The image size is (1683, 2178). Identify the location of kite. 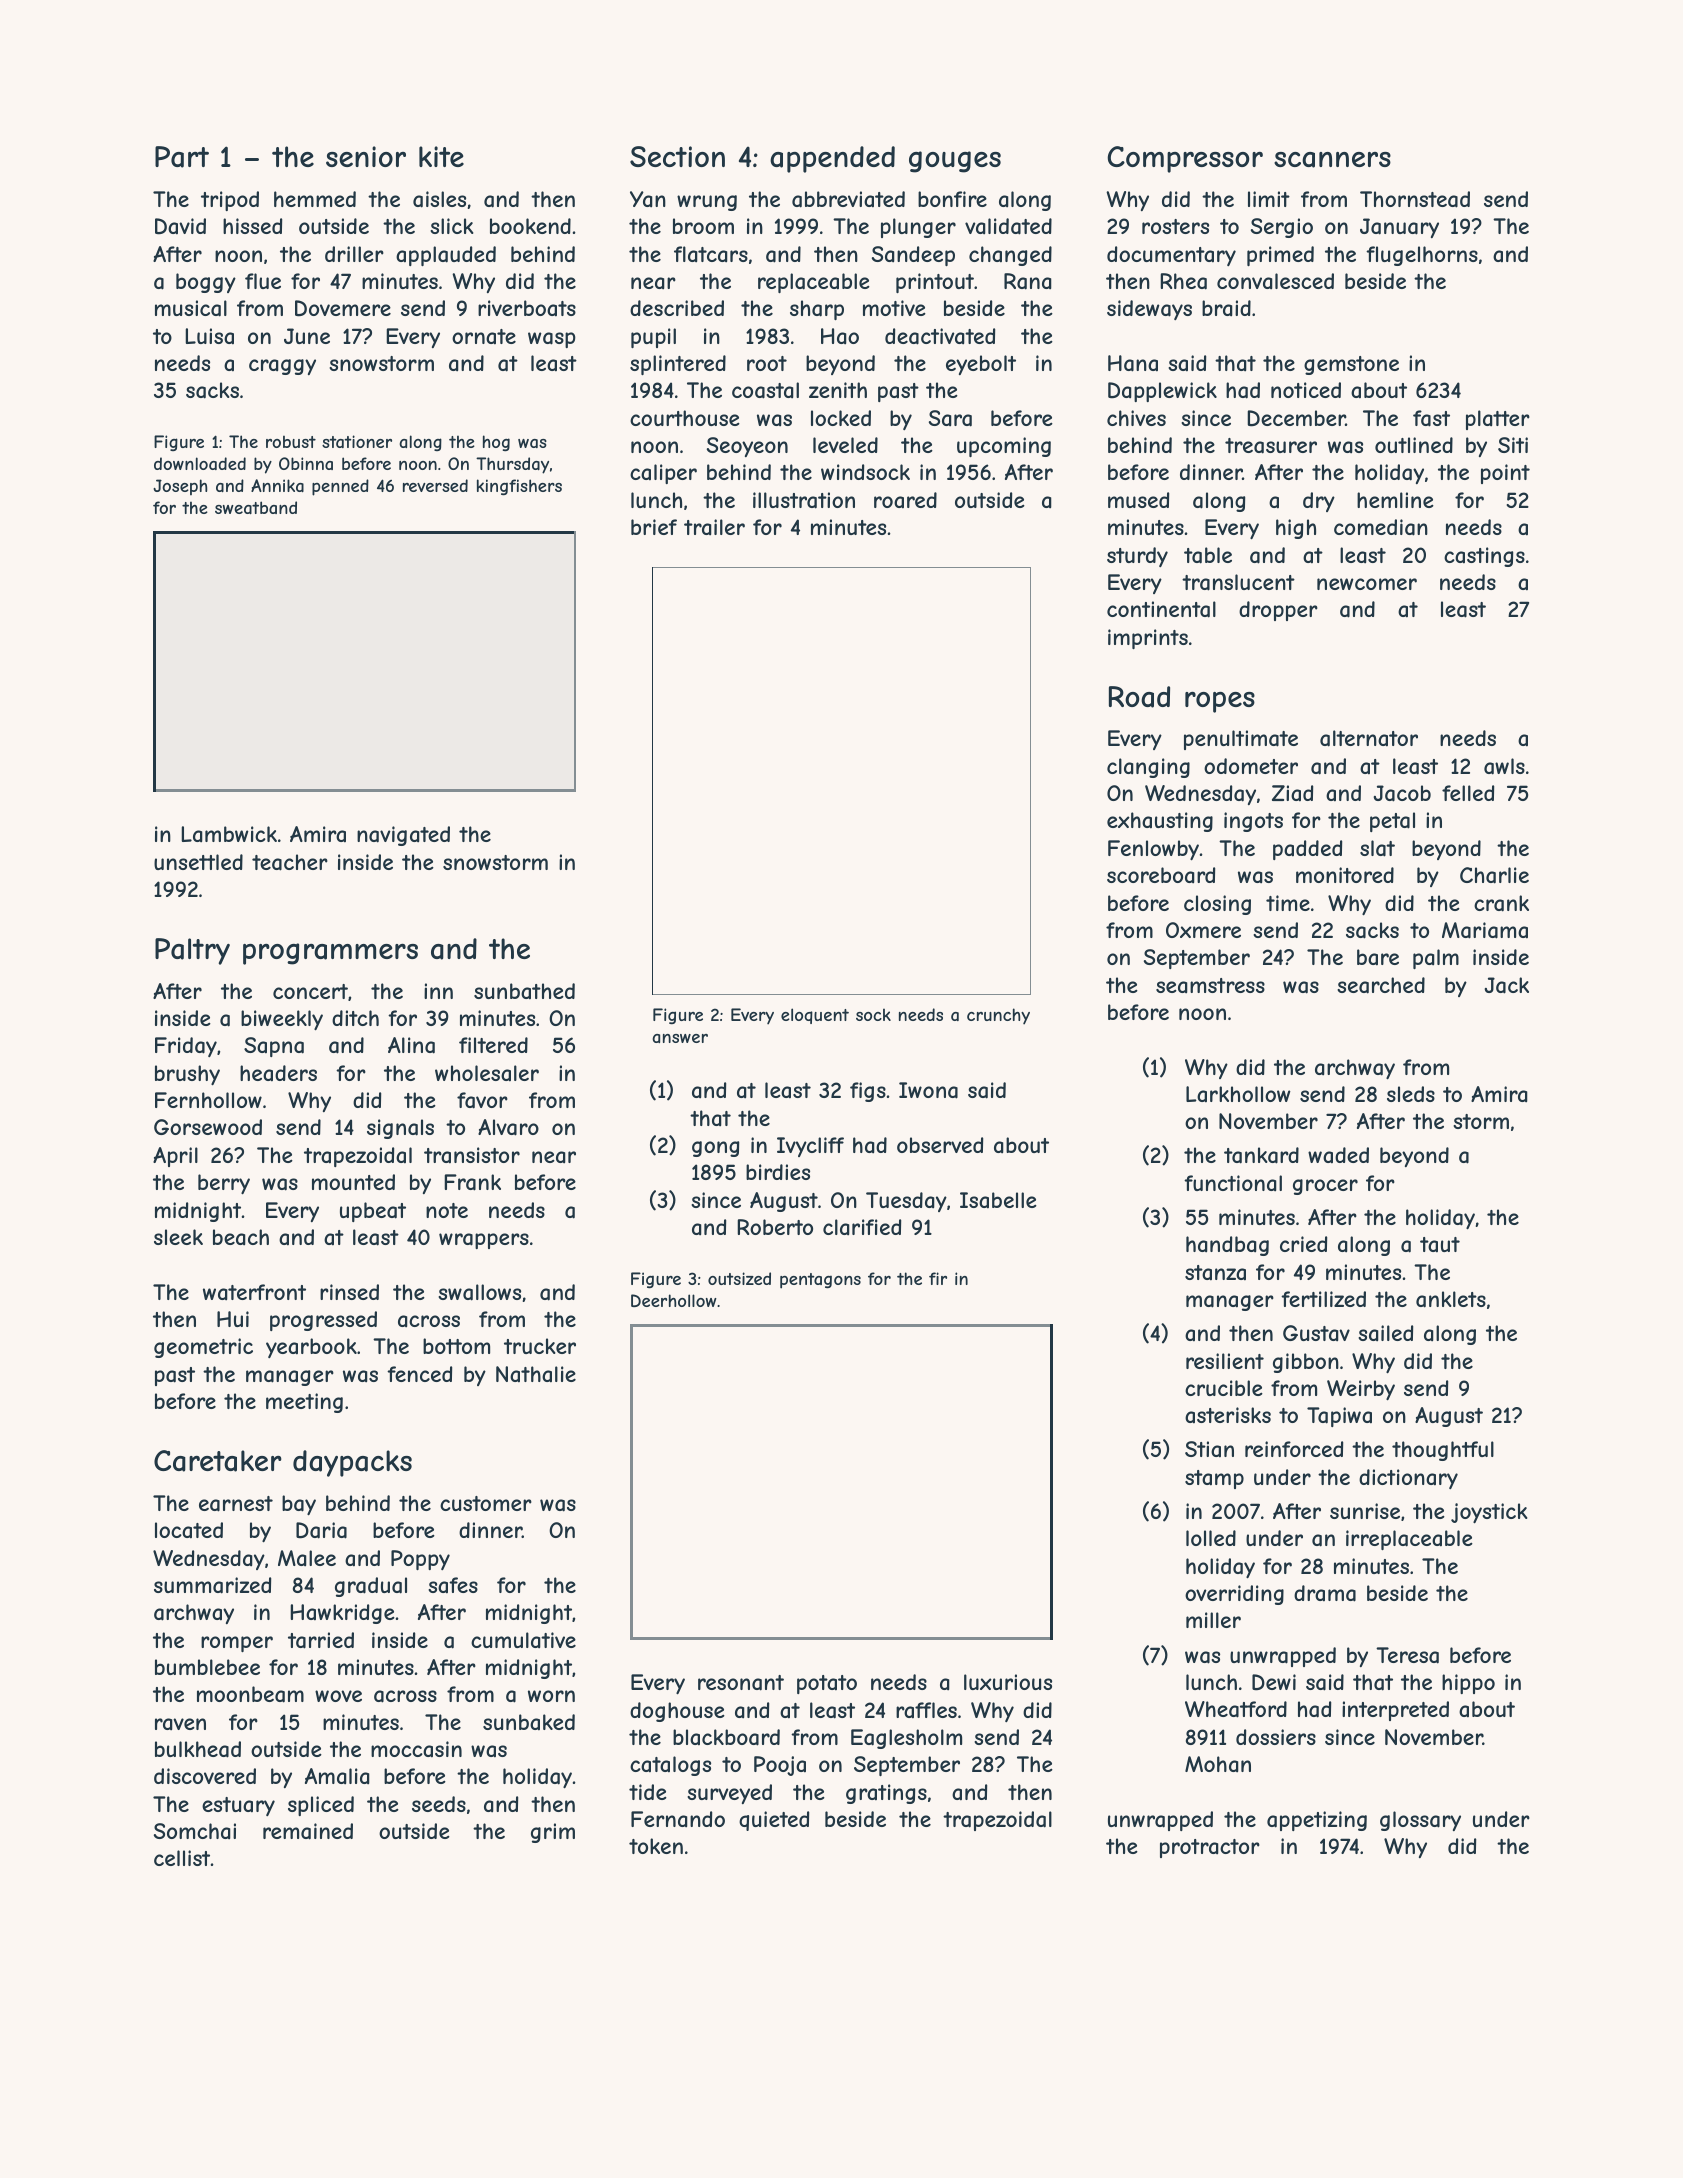
(441, 156).
